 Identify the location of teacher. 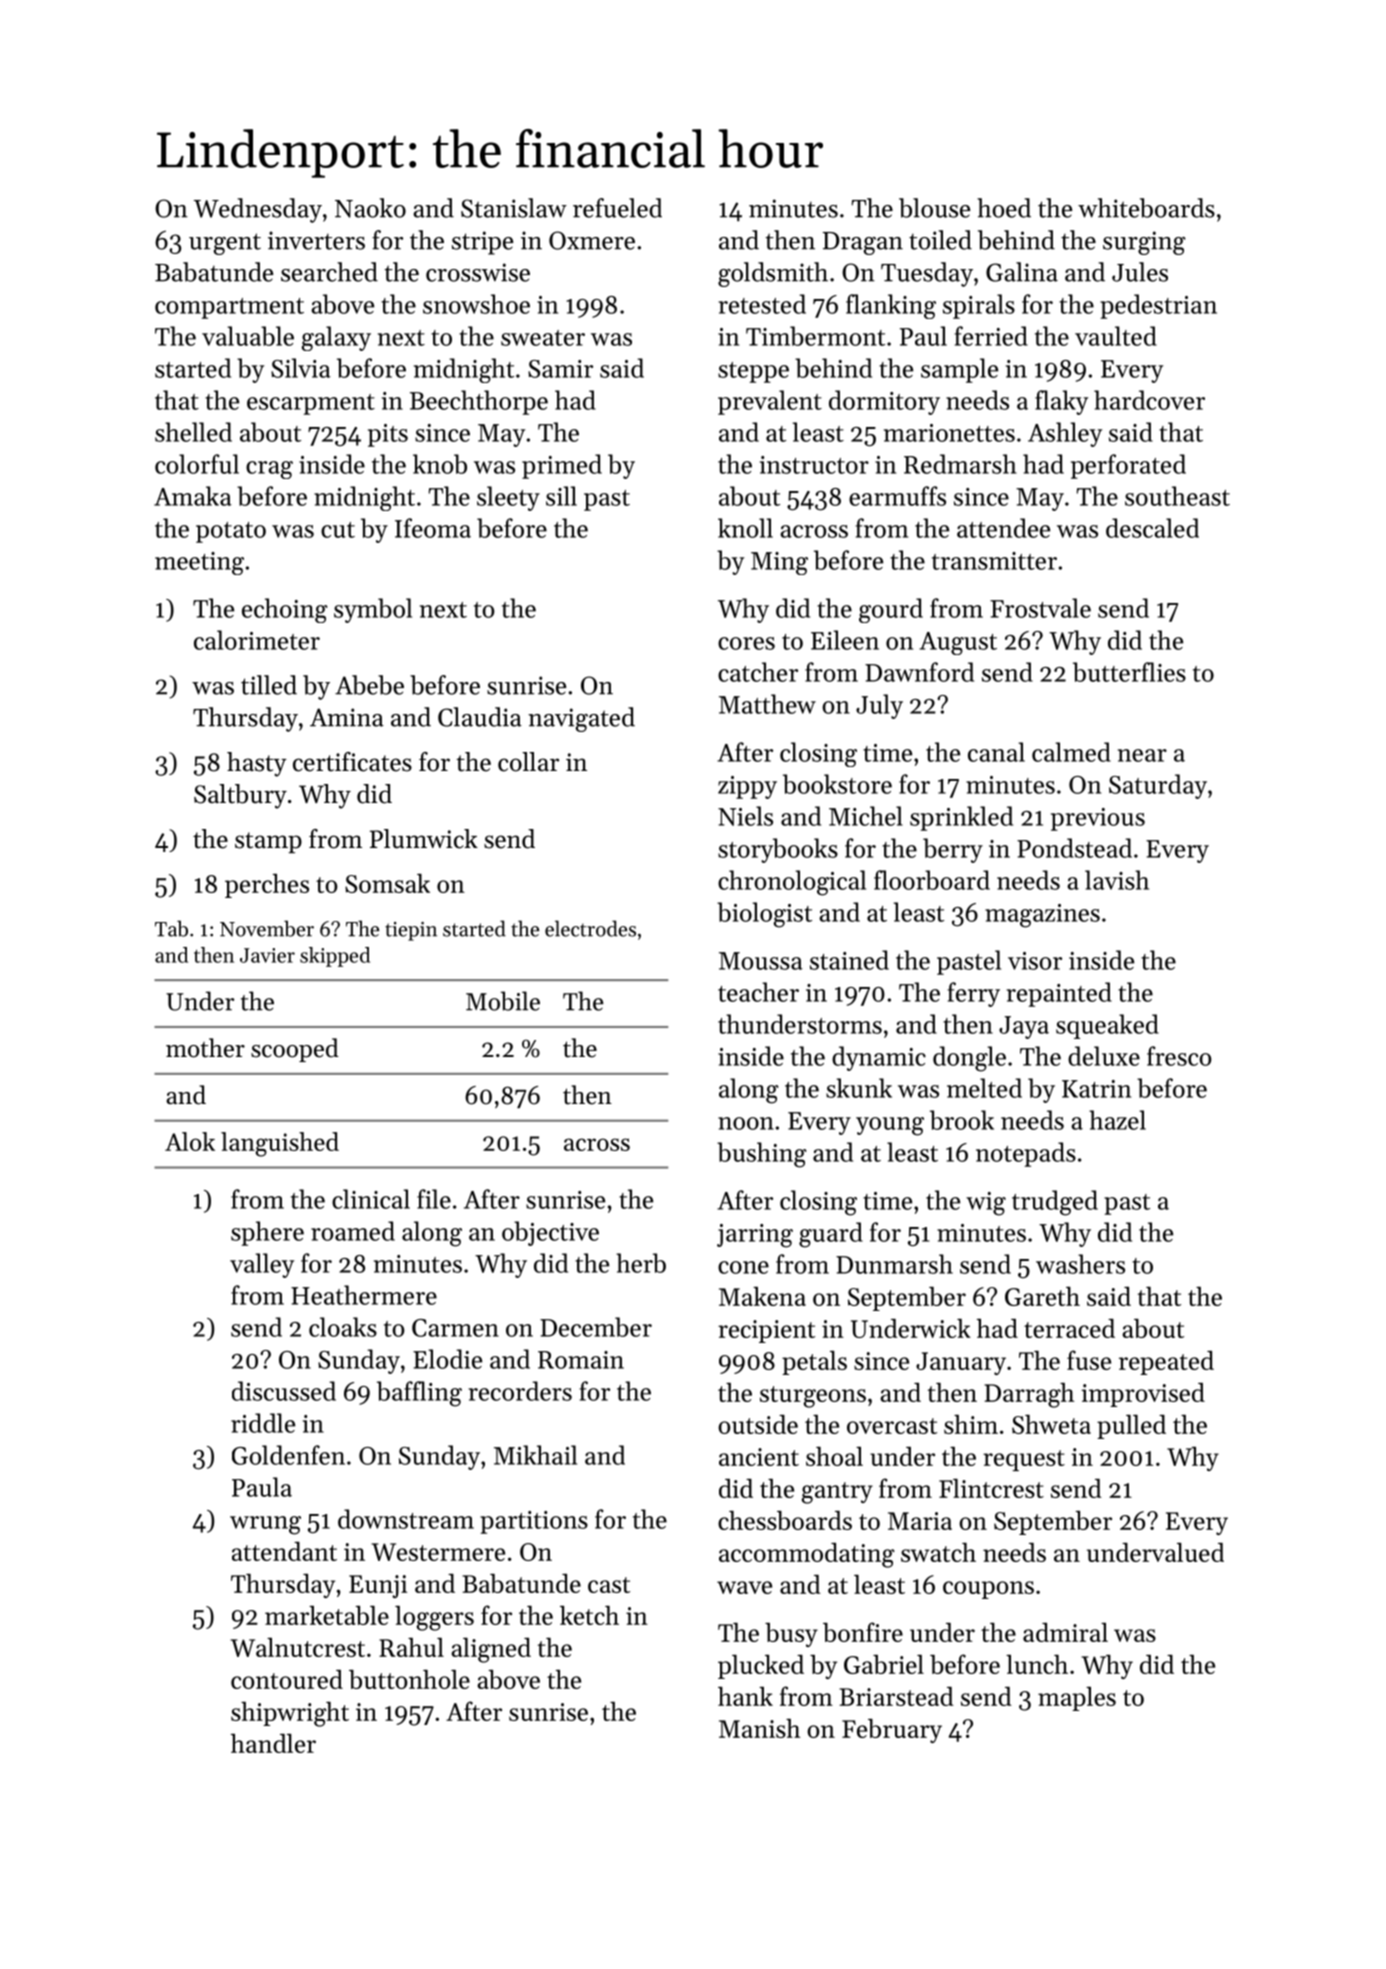
(758, 992).
